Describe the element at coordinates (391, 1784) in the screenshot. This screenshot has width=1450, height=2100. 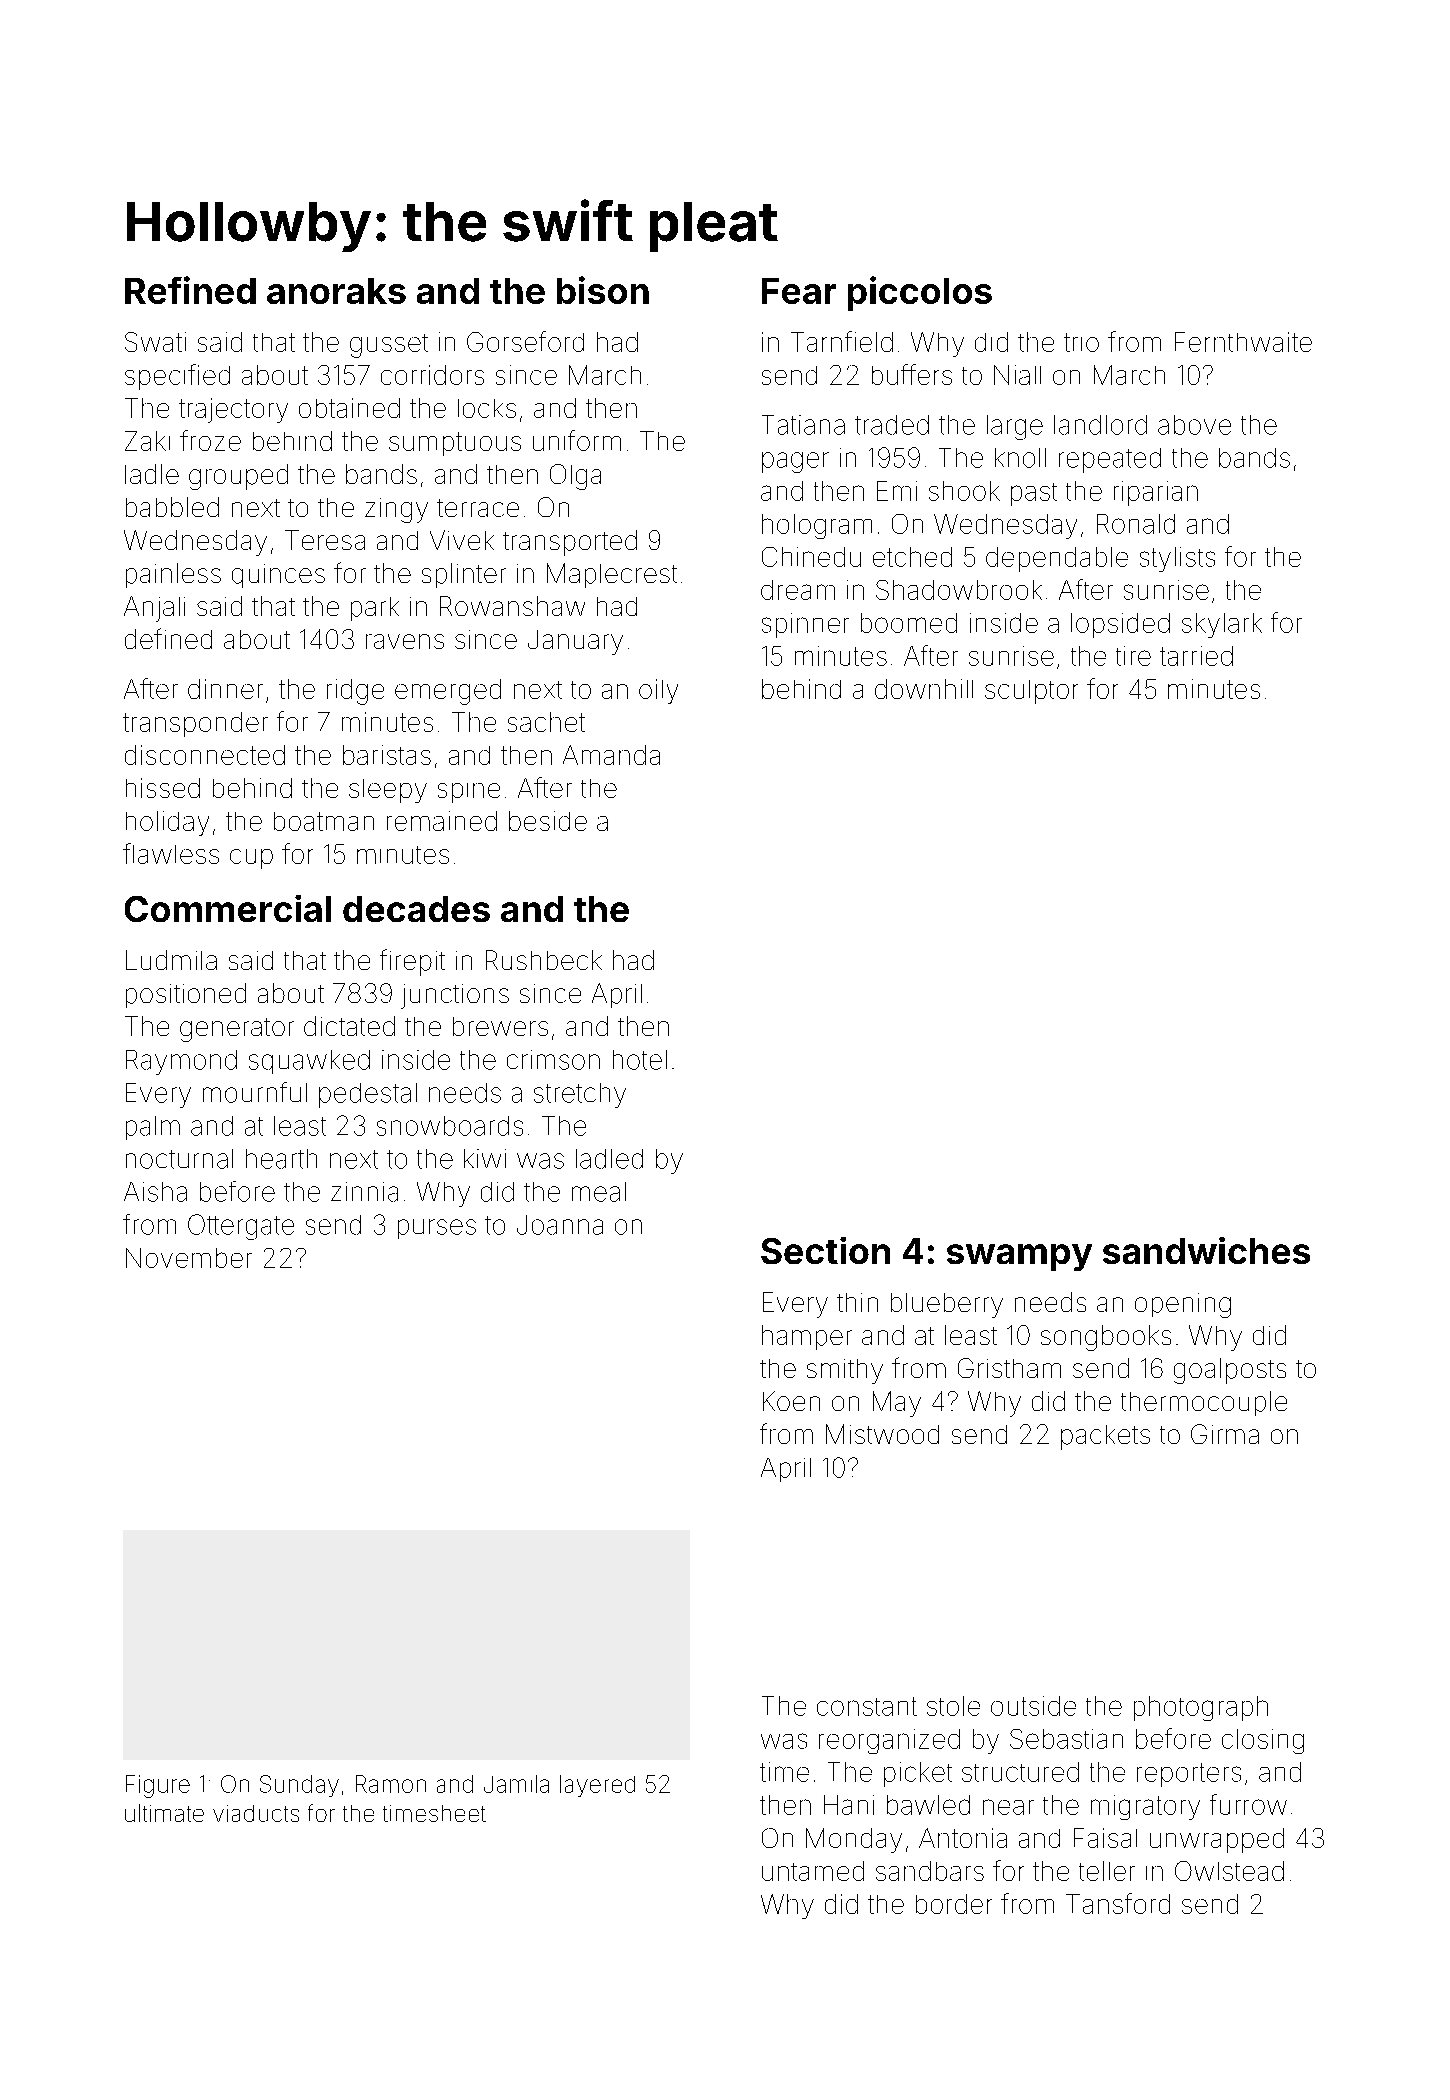
I see `Ramon` at that location.
